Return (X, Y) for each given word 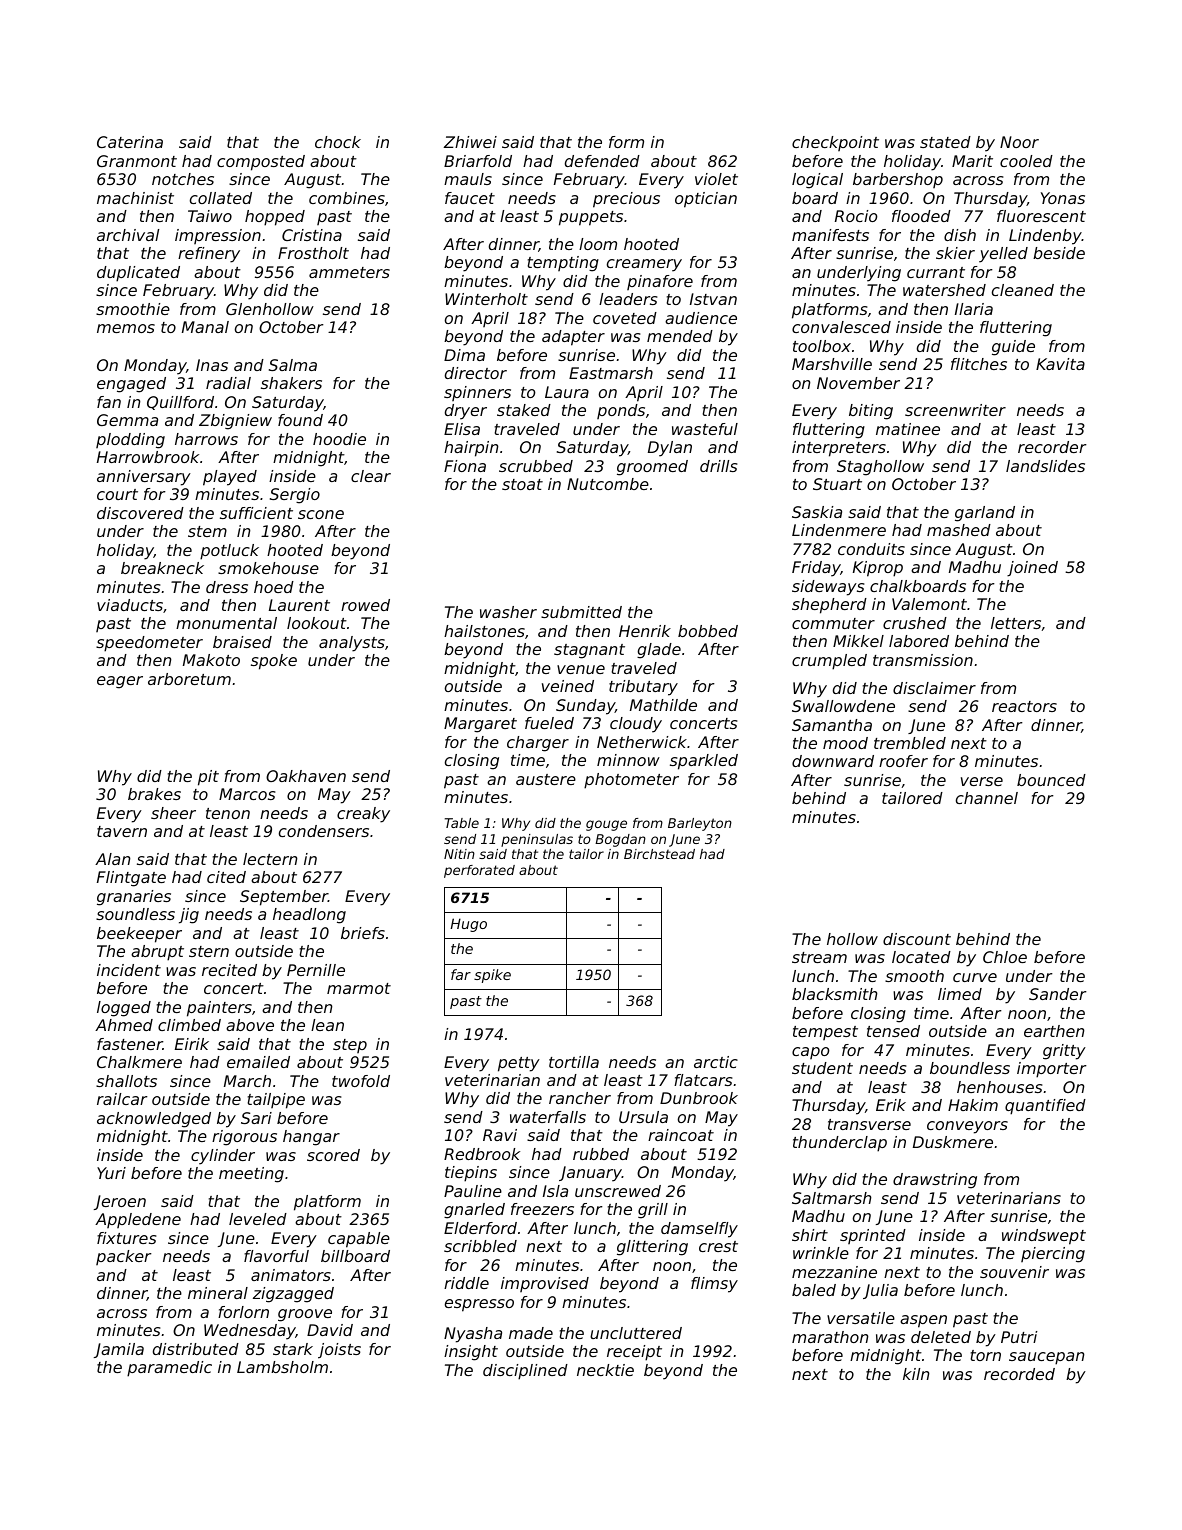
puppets (591, 218)
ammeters (349, 272)
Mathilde (663, 705)
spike (492, 976)
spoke (274, 662)
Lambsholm (282, 1367)
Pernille (316, 970)
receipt (634, 1353)
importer (1052, 1070)
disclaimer (934, 688)
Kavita (1060, 364)
